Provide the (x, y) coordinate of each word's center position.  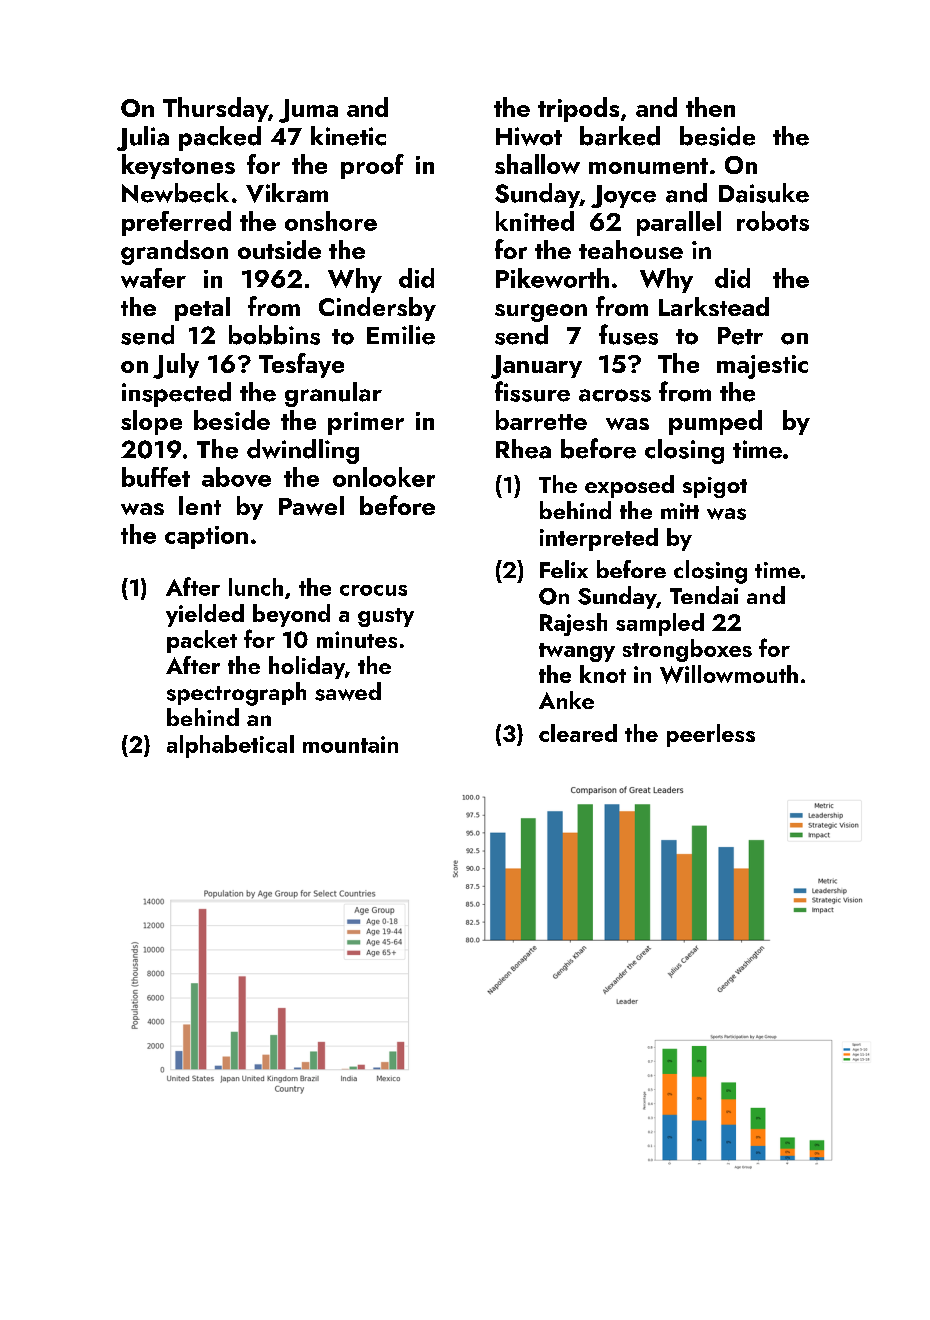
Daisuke (764, 193)
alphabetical (230, 746)
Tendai (704, 595)
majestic (762, 367)
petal (202, 309)
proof (372, 166)
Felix (564, 569)
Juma (308, 111)
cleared (578, 733)
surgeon (541, 313)
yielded (205, 615)
